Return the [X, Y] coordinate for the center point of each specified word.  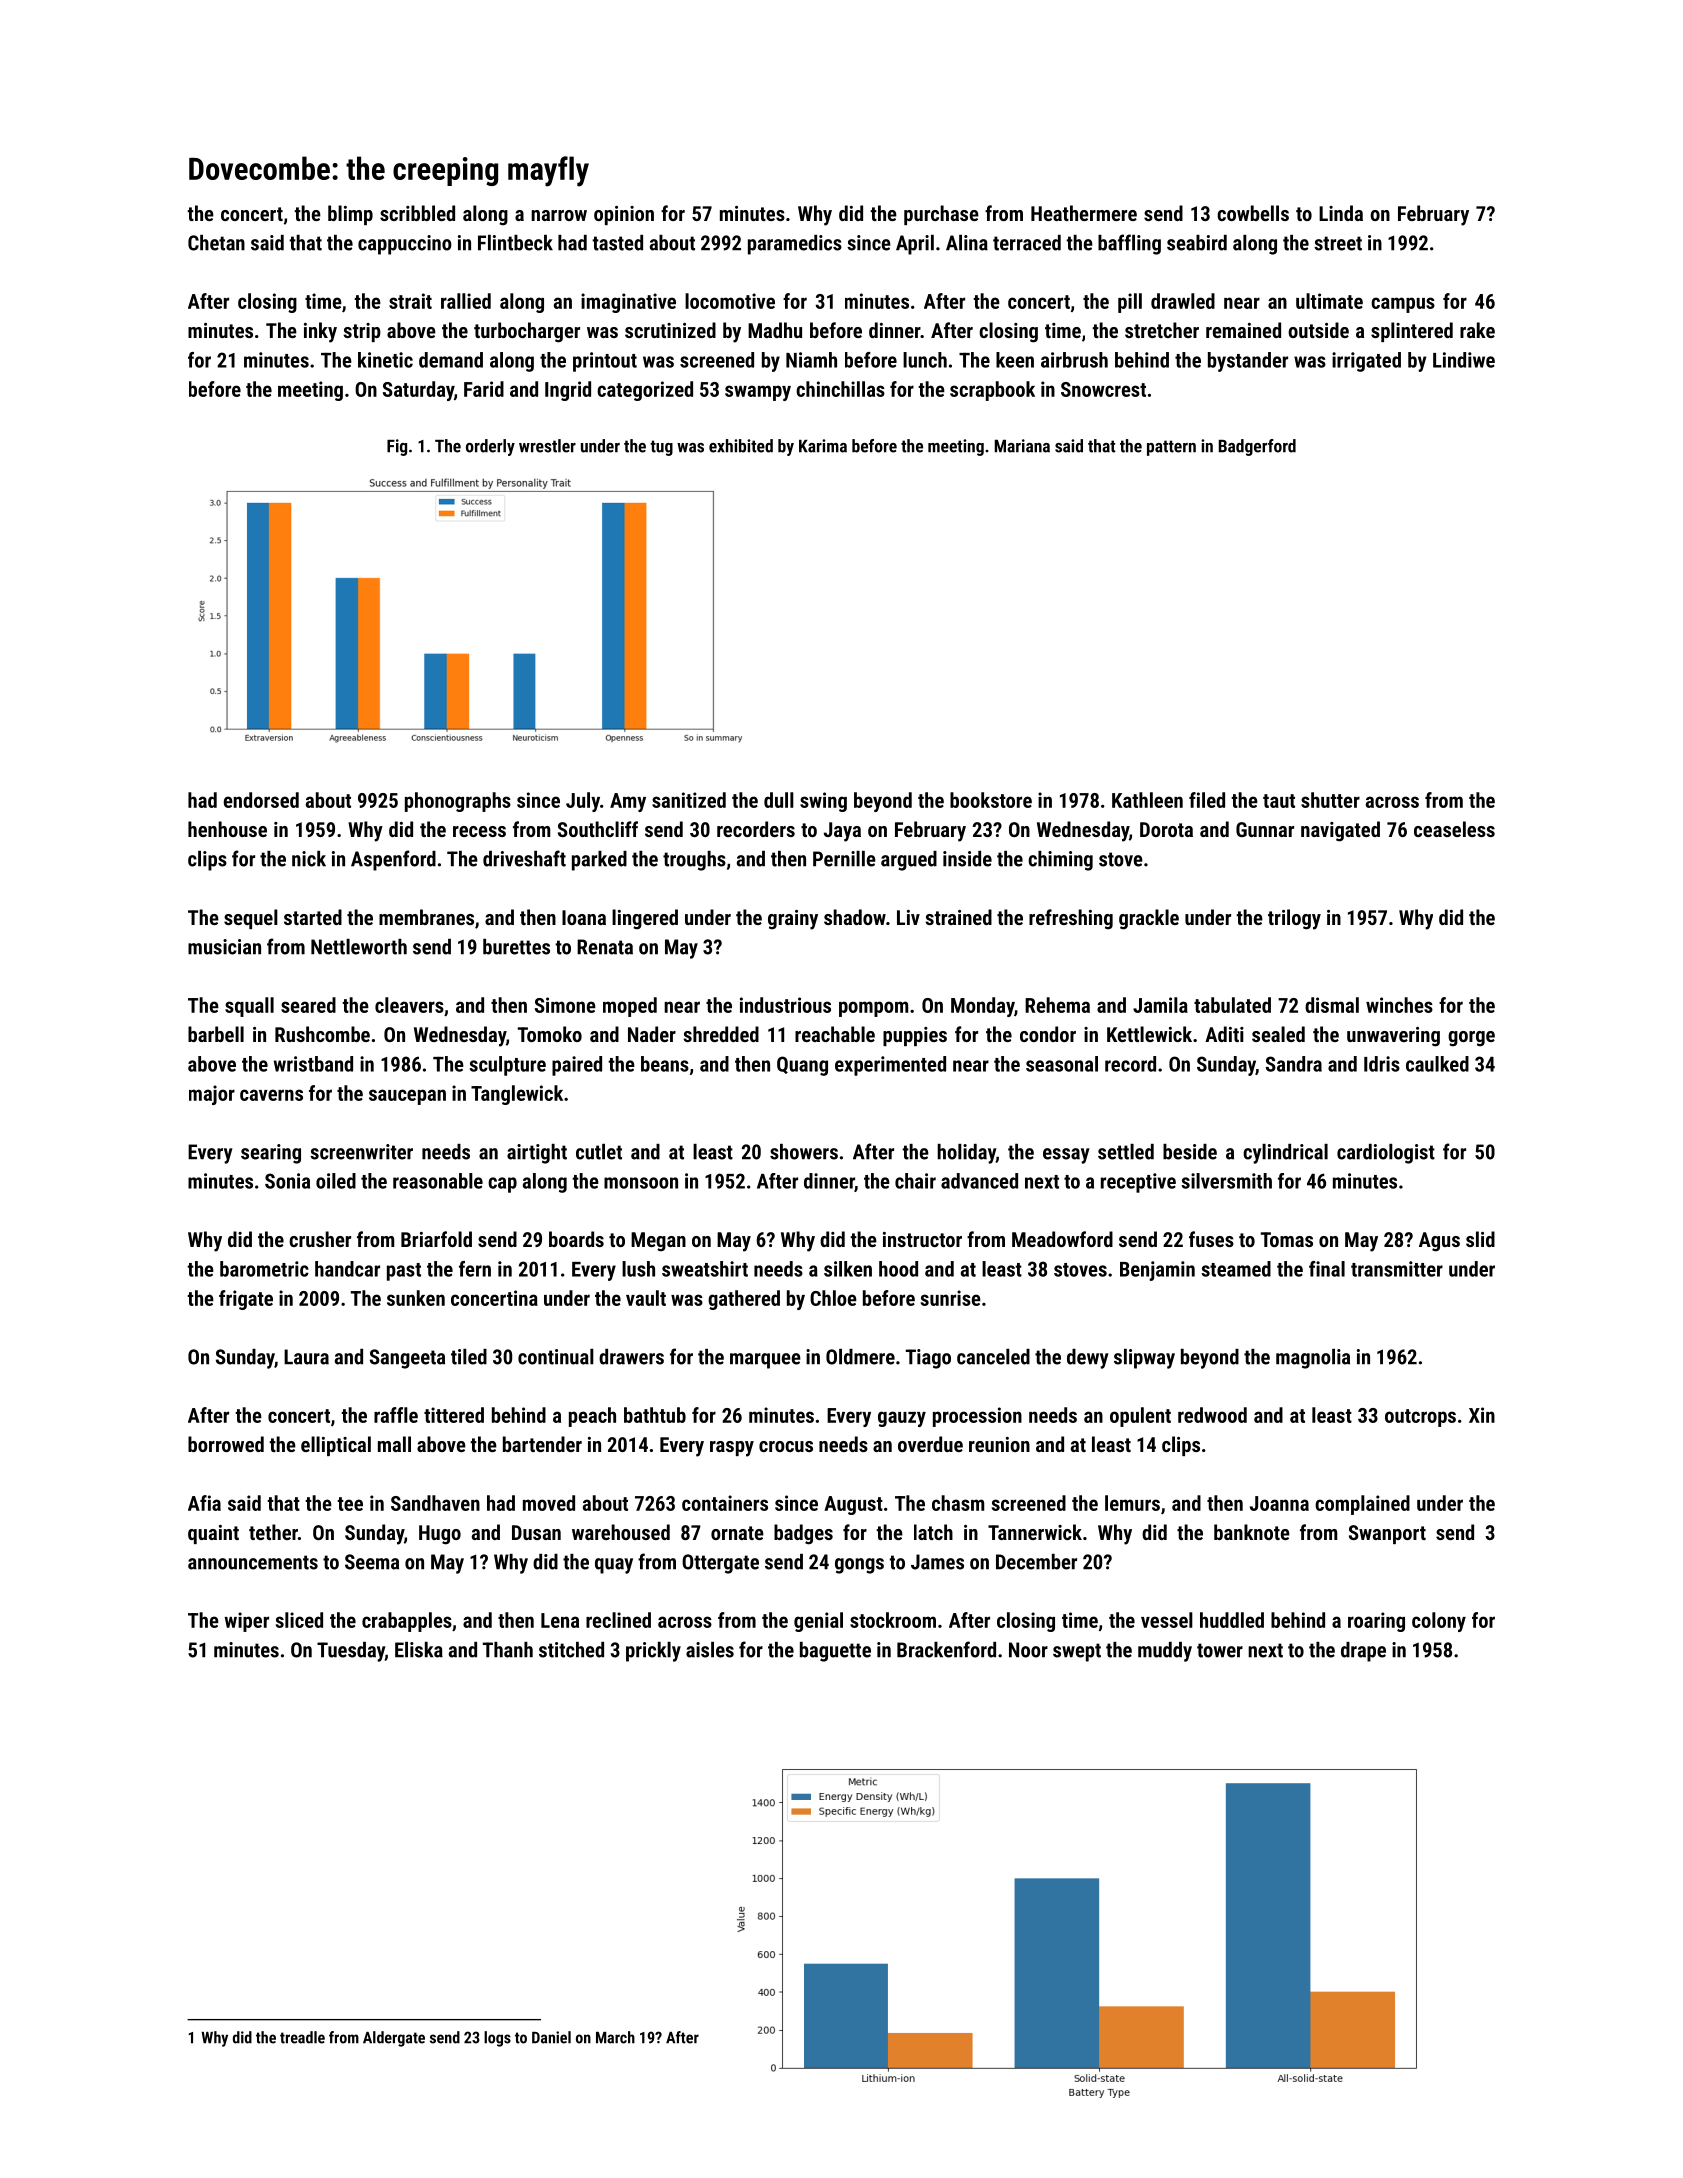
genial [818, 1622]
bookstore [991, 800]
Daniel [551, 2037]
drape [1363, 1652]
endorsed [261, 800]
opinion [624, 215]
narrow [559, 215]
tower [1220, 1650]
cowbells [1253, 213]
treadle [302, 2037]
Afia [204, 1503]
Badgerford [1257, 447]
